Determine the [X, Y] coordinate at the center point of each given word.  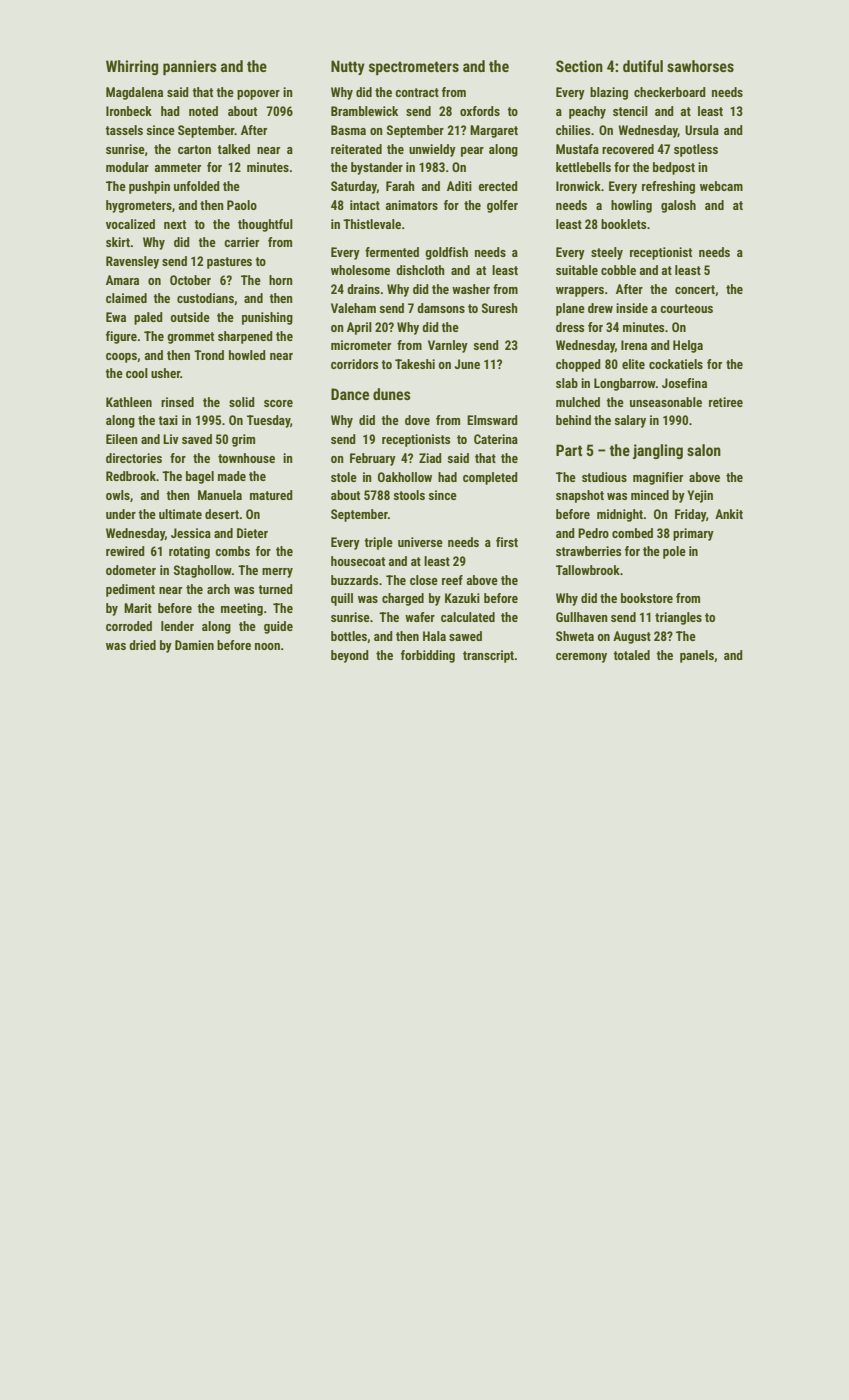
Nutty [348, 67]
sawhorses [700, 66]
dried [142, 645]
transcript [488, 656]
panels [697, 656]
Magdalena [134, 93]
